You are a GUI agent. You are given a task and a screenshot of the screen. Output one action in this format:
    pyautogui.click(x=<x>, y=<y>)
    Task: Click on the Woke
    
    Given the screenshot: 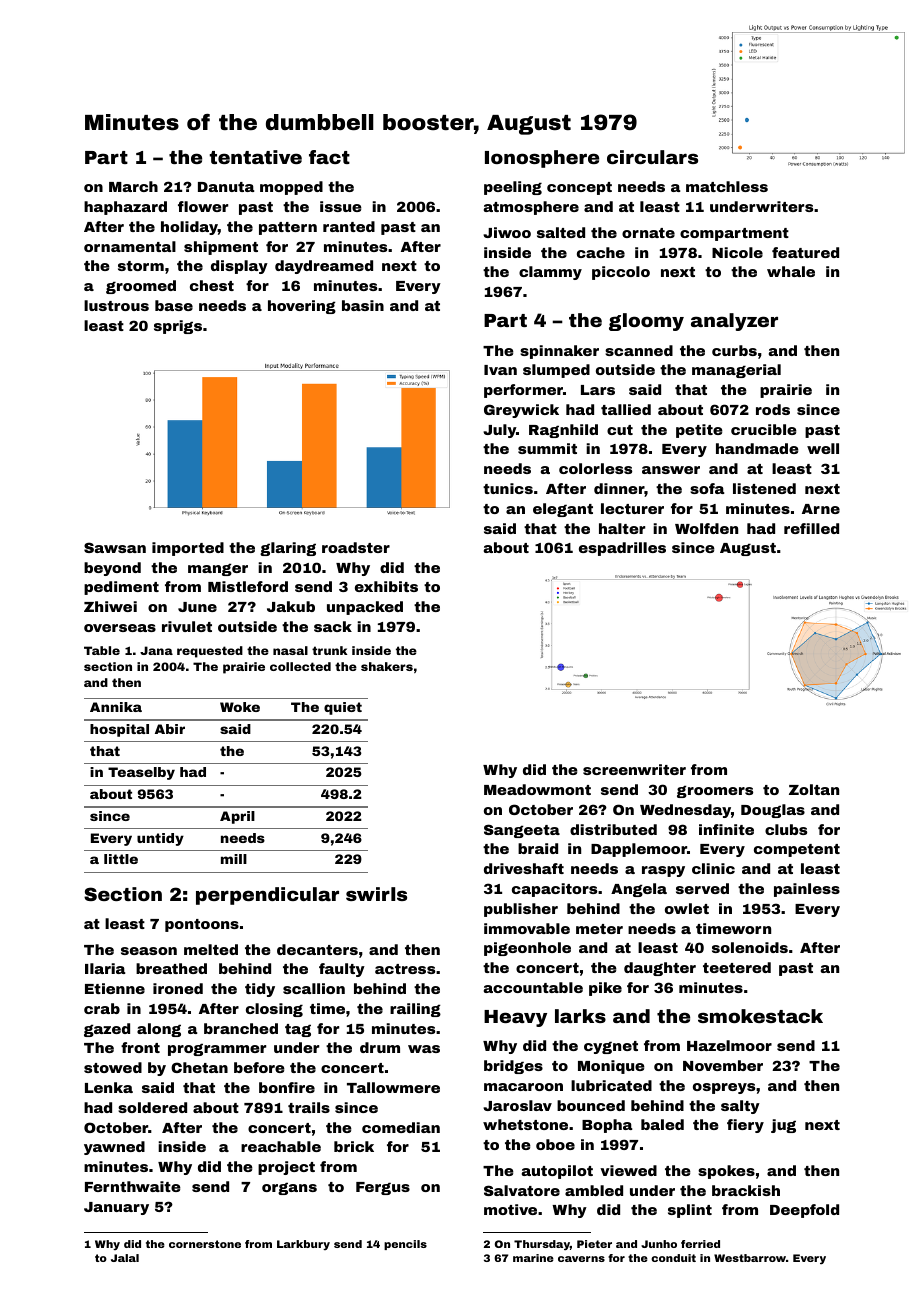 What is the action you would take?
    pyautogui.click(x=240, y=707)
